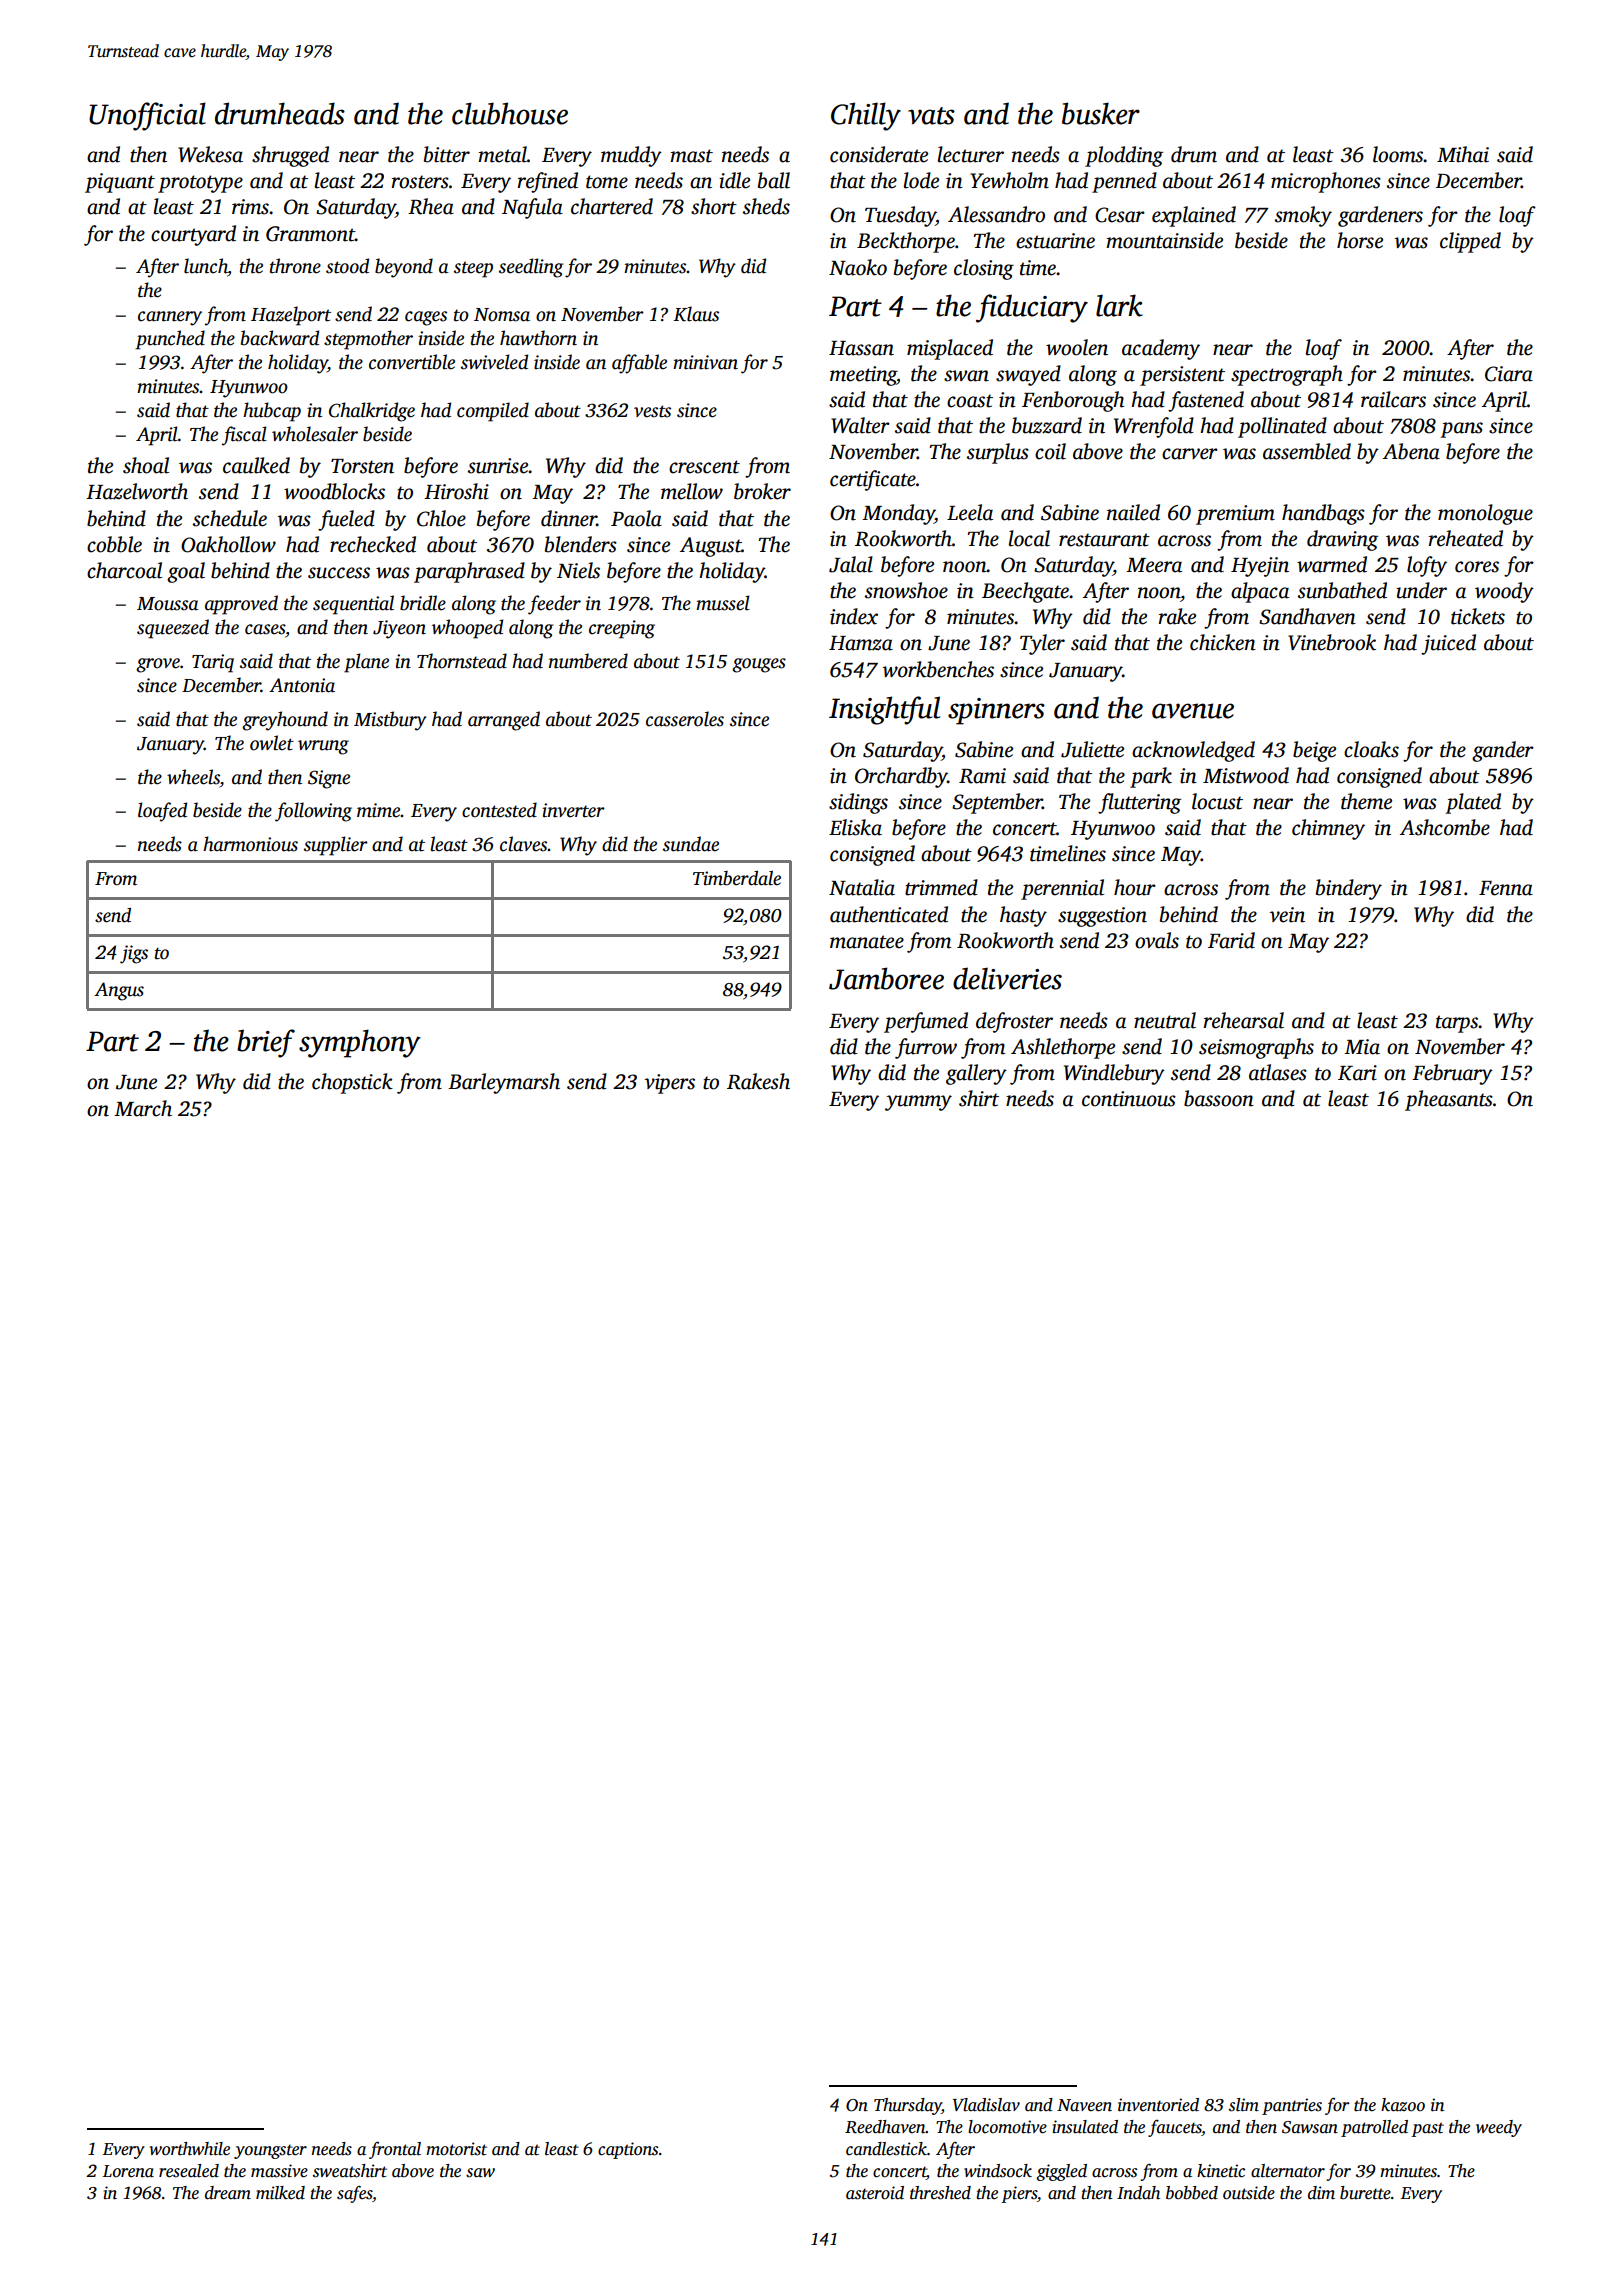 Image resolution: width=1620 pixels, height=2292 pixels. Describe the element at coordinates (1411, 451) in the screenshot. I see `Abena` at that location.
